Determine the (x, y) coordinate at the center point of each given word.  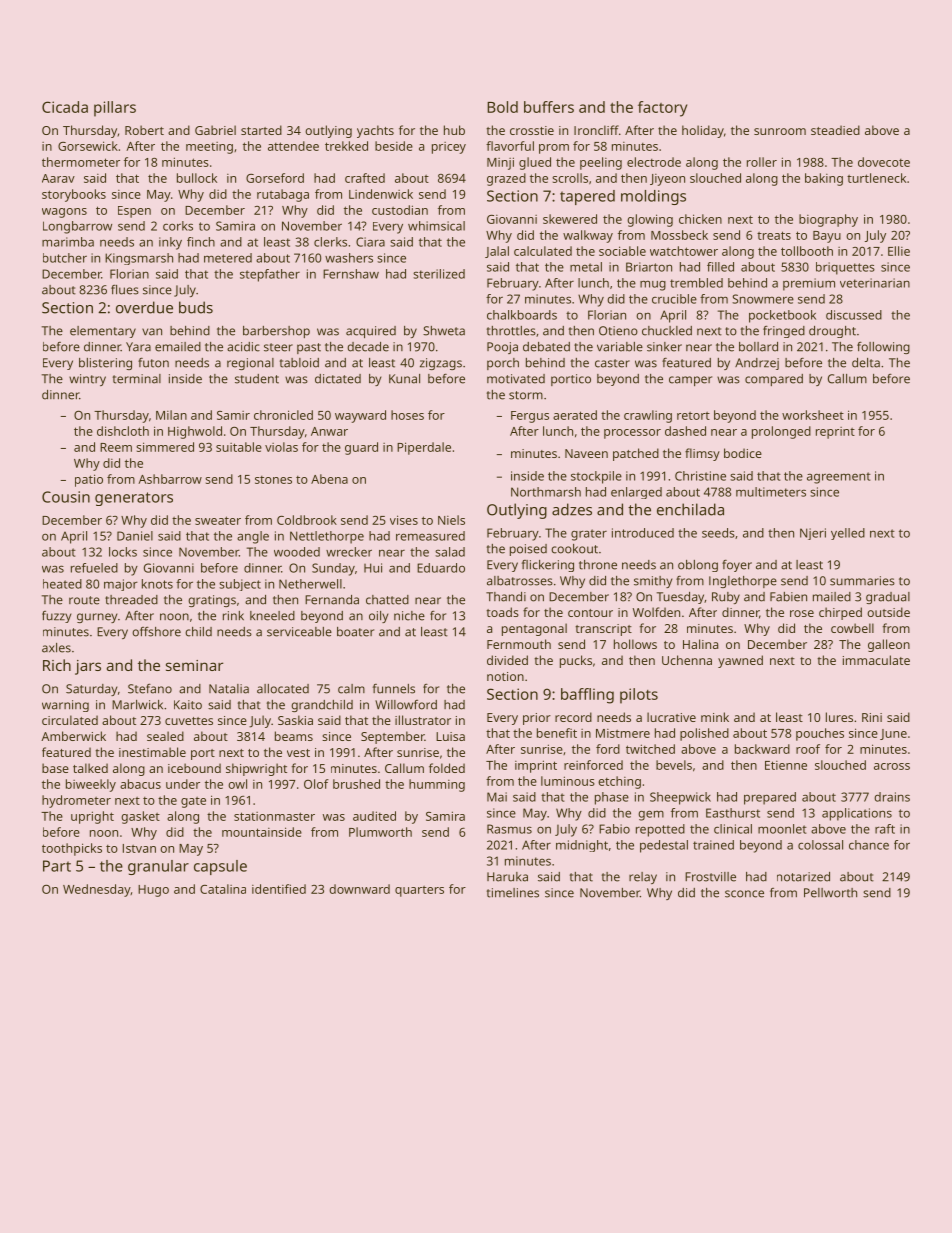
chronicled (283, 415)
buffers (549, 107)
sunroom (780, 131)
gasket (140, 817)
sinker (664, 347)
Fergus (530, 417)
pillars (115, 109)
